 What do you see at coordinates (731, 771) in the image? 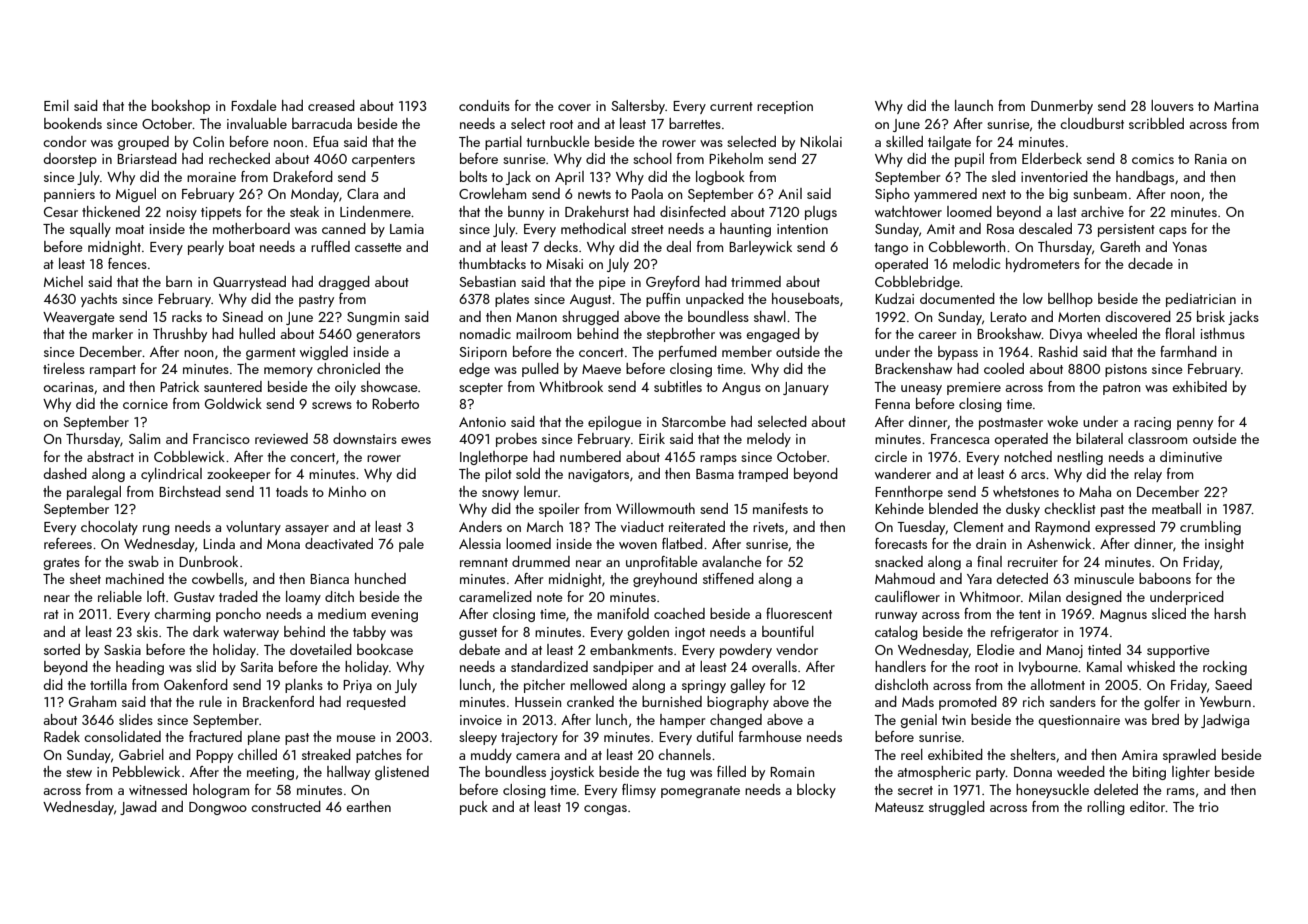
I see `filled` at bounding box center [731, 771].
